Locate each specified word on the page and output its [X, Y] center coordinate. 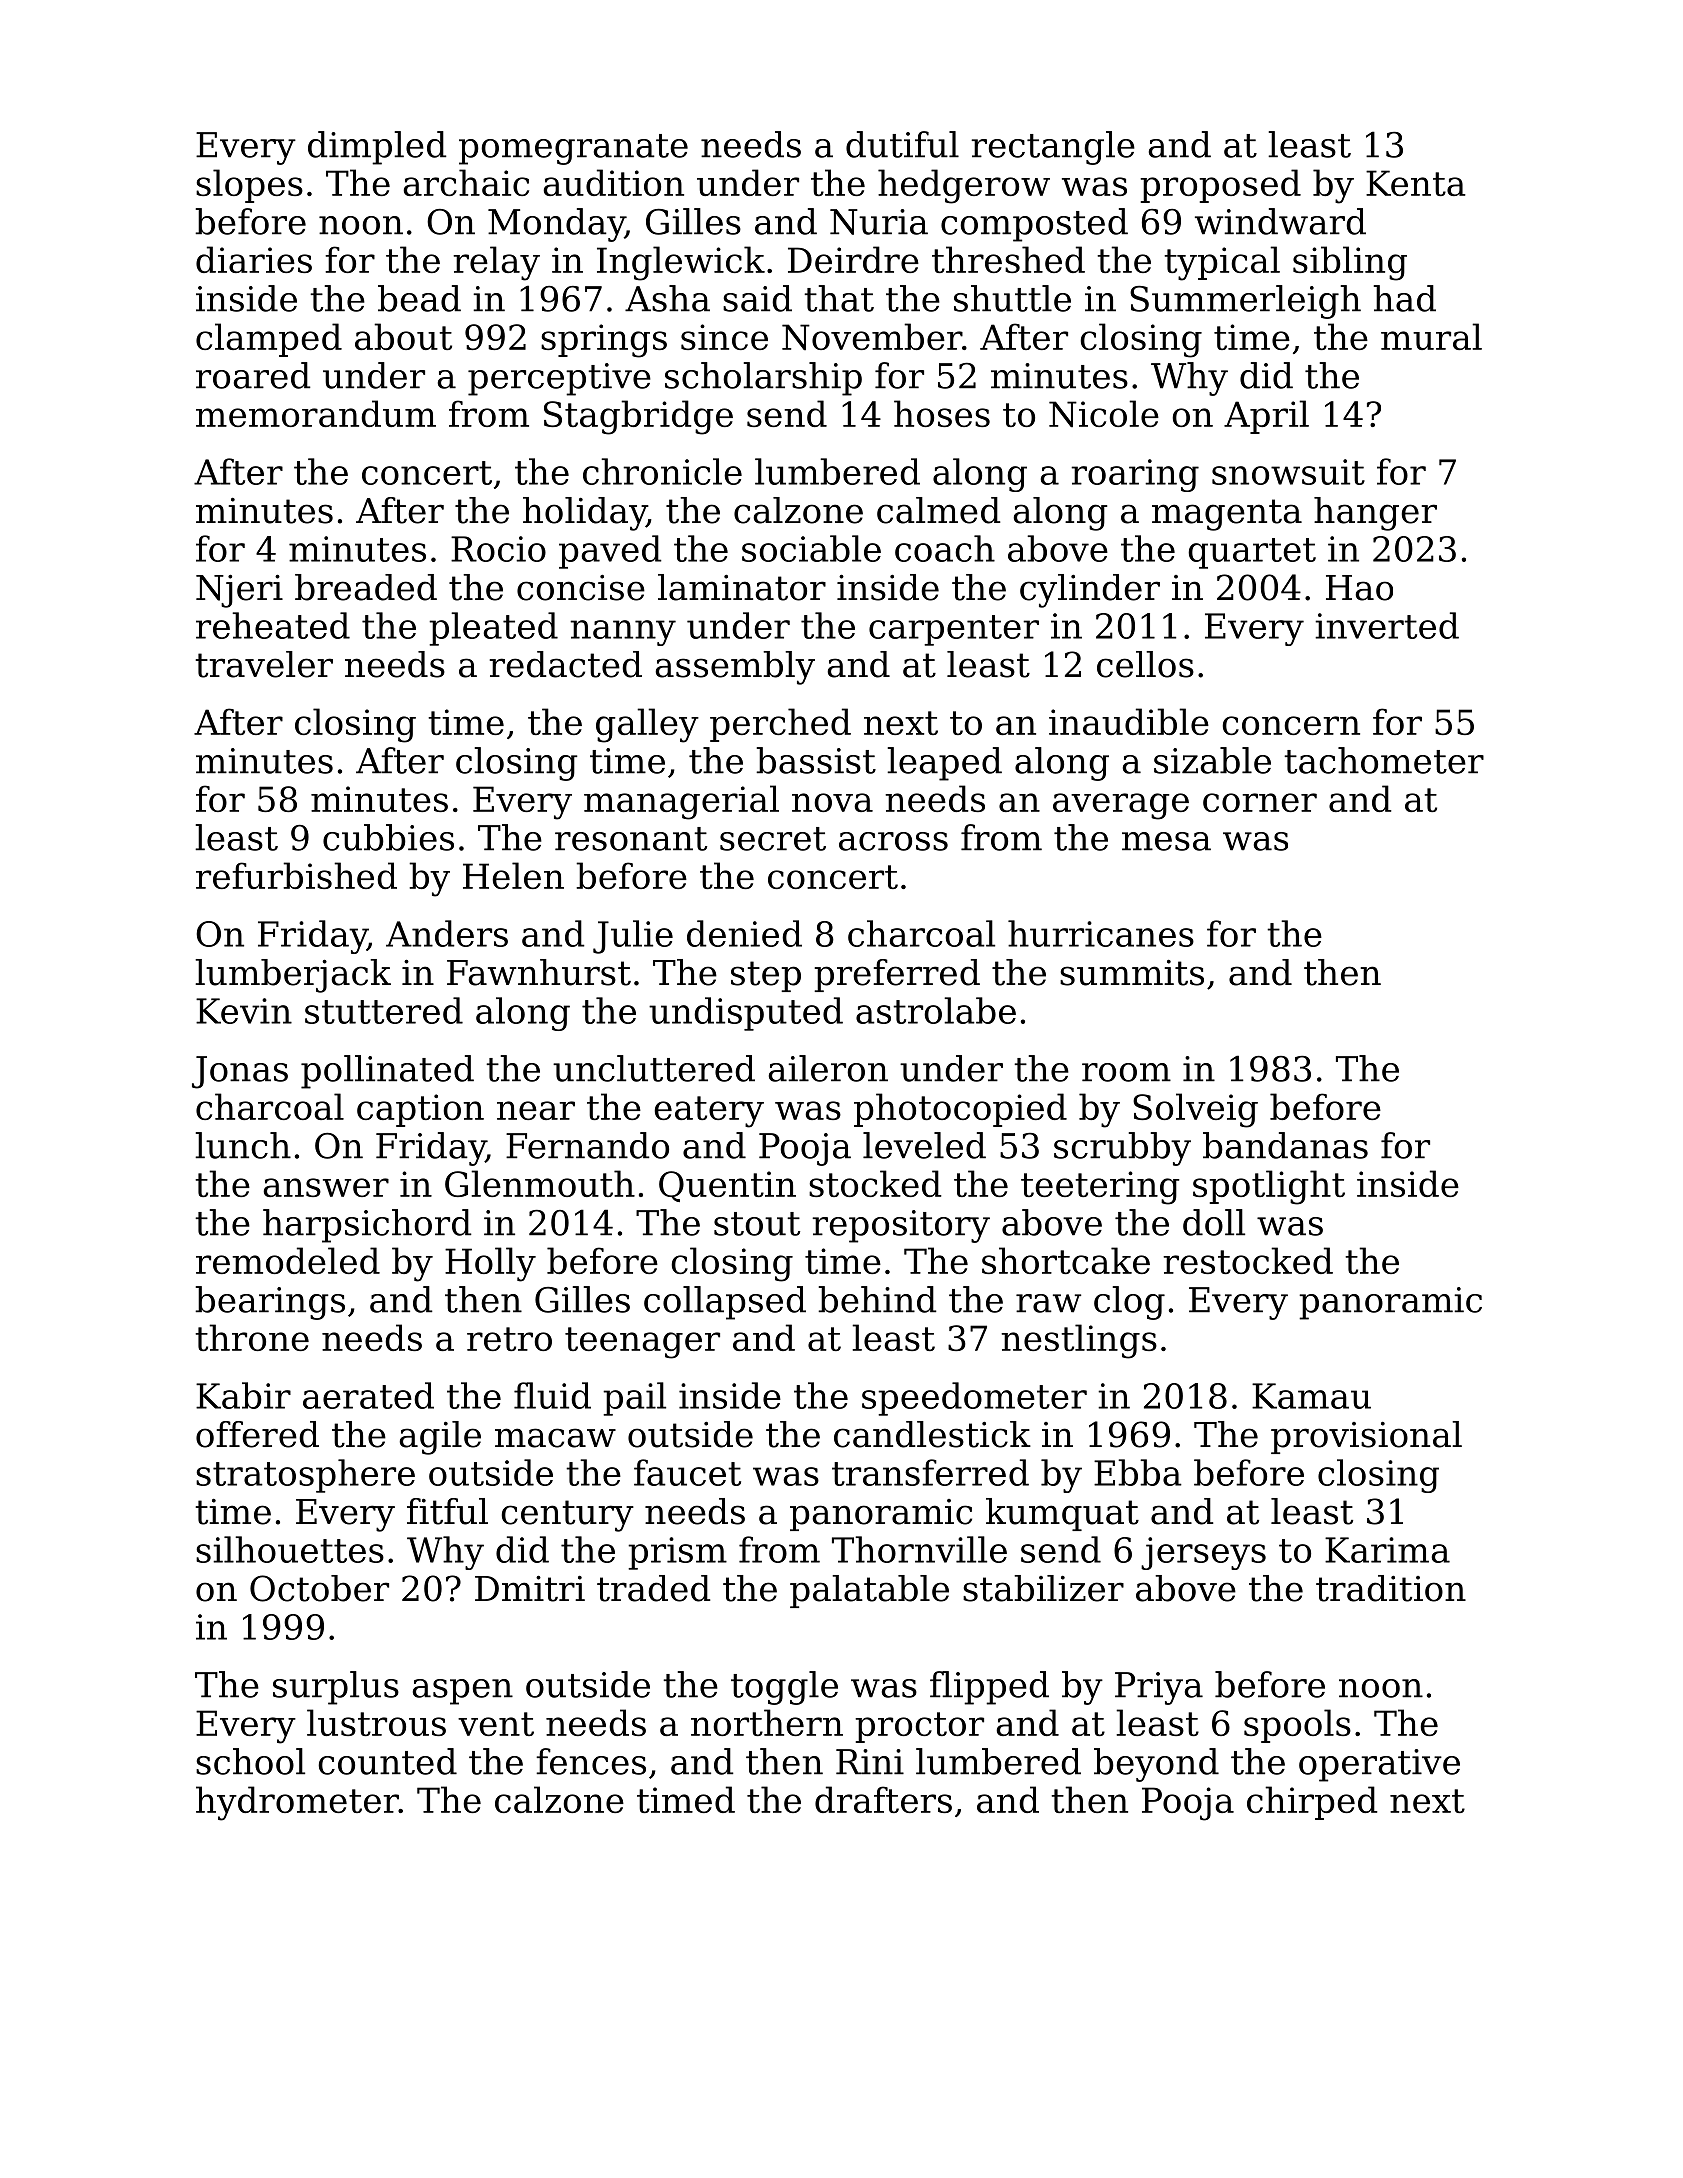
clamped [269, 340]
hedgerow [964, 186]
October [319, 1588]
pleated [493, 629]
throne [252, 1337]
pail [634, 1399]
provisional [1366, 1437]
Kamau [1311, 1396]
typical [1222, 263]
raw [1048, 1303]
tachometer [1384, 760]
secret [773, 839]
